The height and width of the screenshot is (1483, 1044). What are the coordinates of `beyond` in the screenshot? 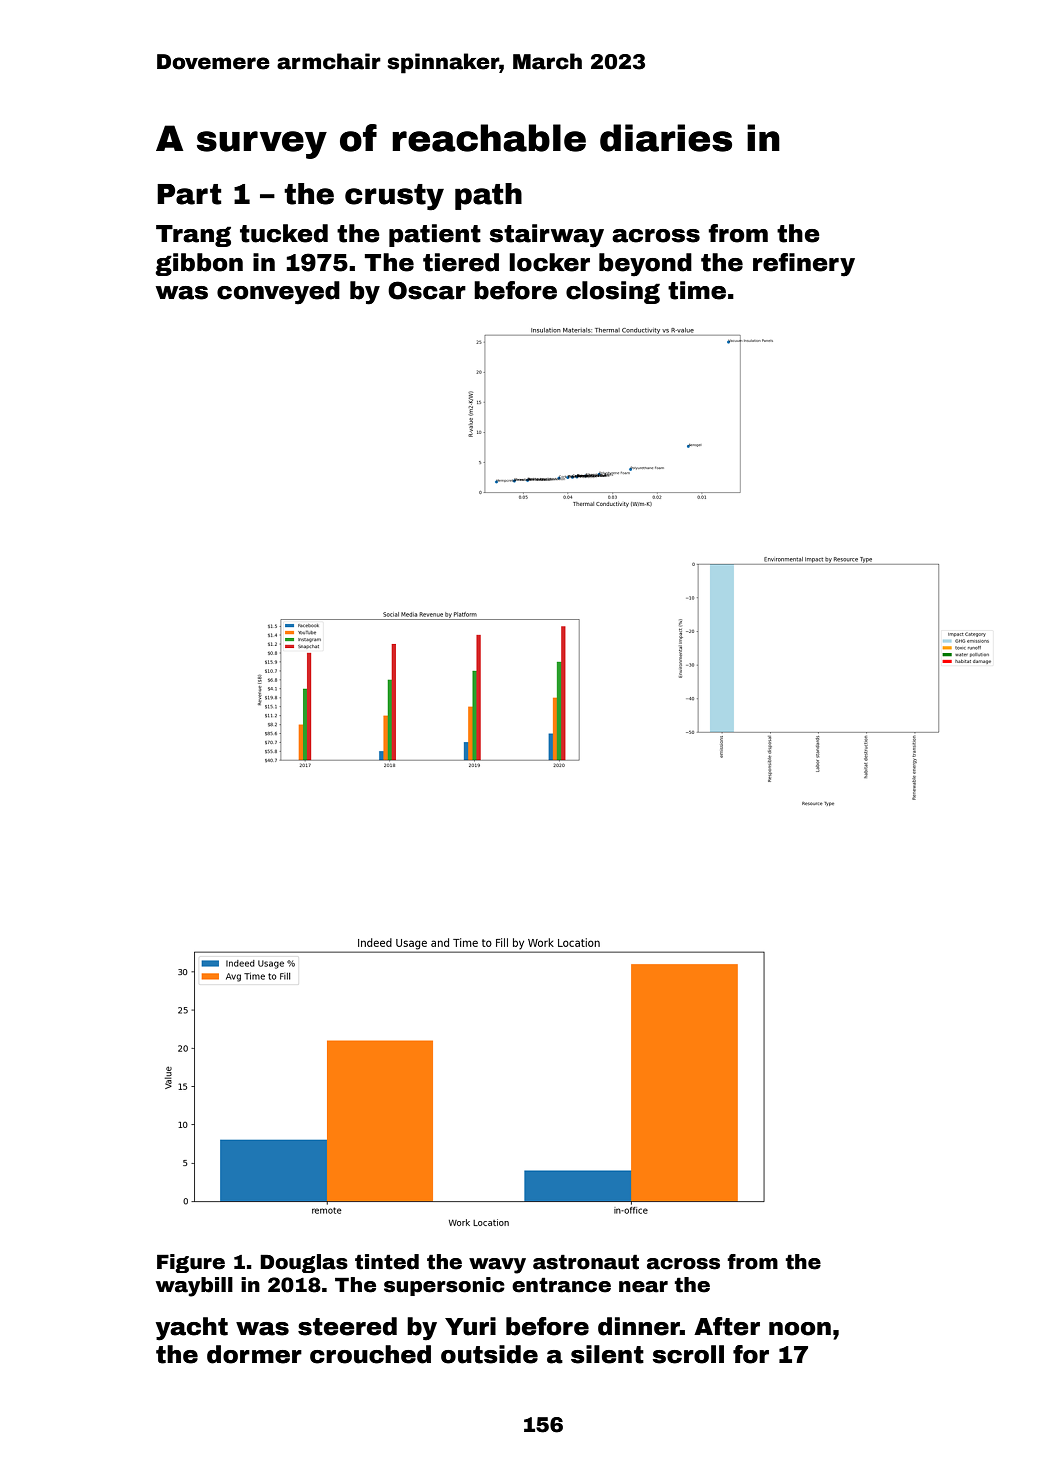 It's located at (645, 265).
